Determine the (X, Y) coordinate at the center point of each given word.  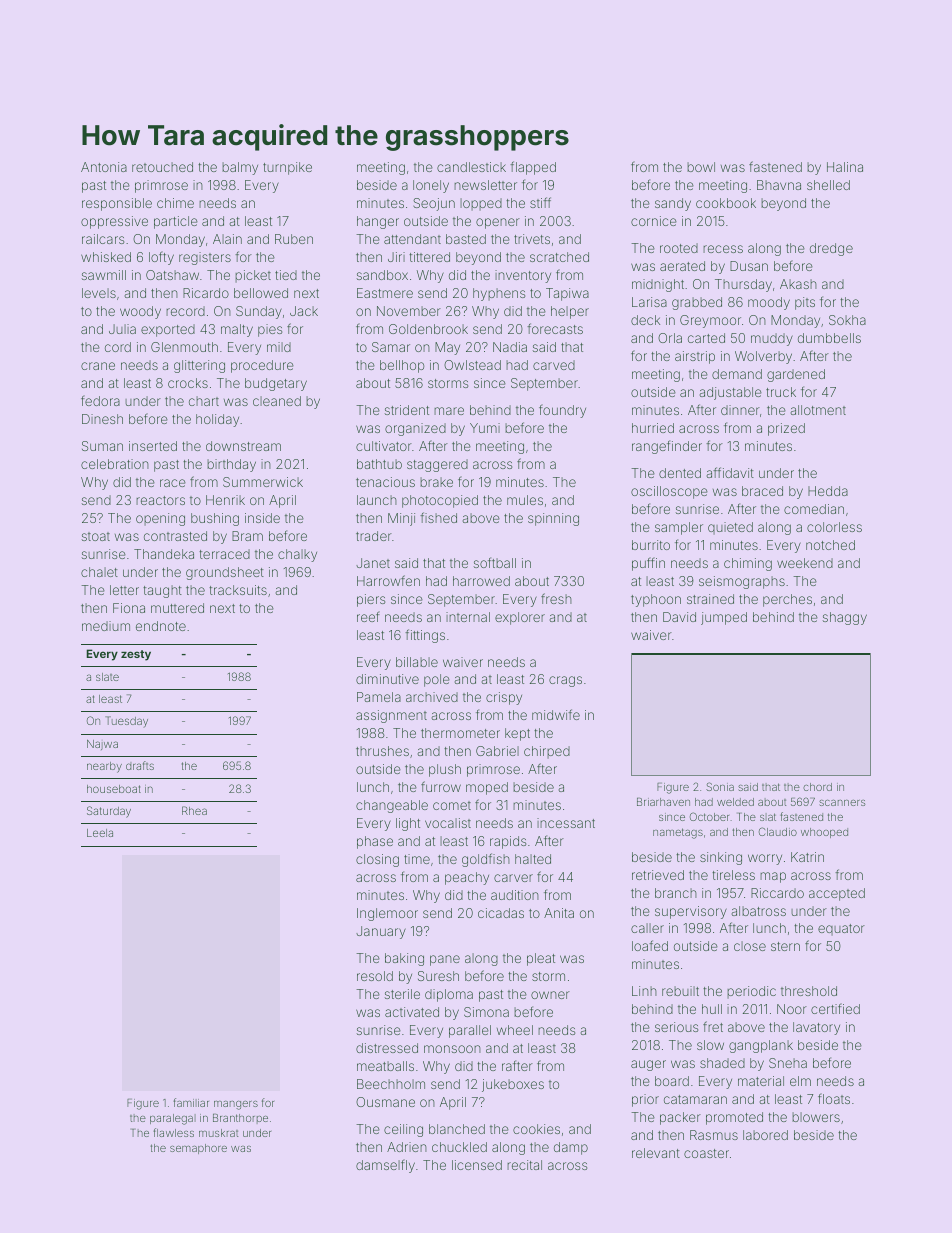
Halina (845, 167)
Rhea (194, 810)
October (709, 816)
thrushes (382, 751)
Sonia (720, 786)
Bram (247, 536)
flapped (533, 168)
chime (175, 203)
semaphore (198, 1149)
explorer (520, 618)
